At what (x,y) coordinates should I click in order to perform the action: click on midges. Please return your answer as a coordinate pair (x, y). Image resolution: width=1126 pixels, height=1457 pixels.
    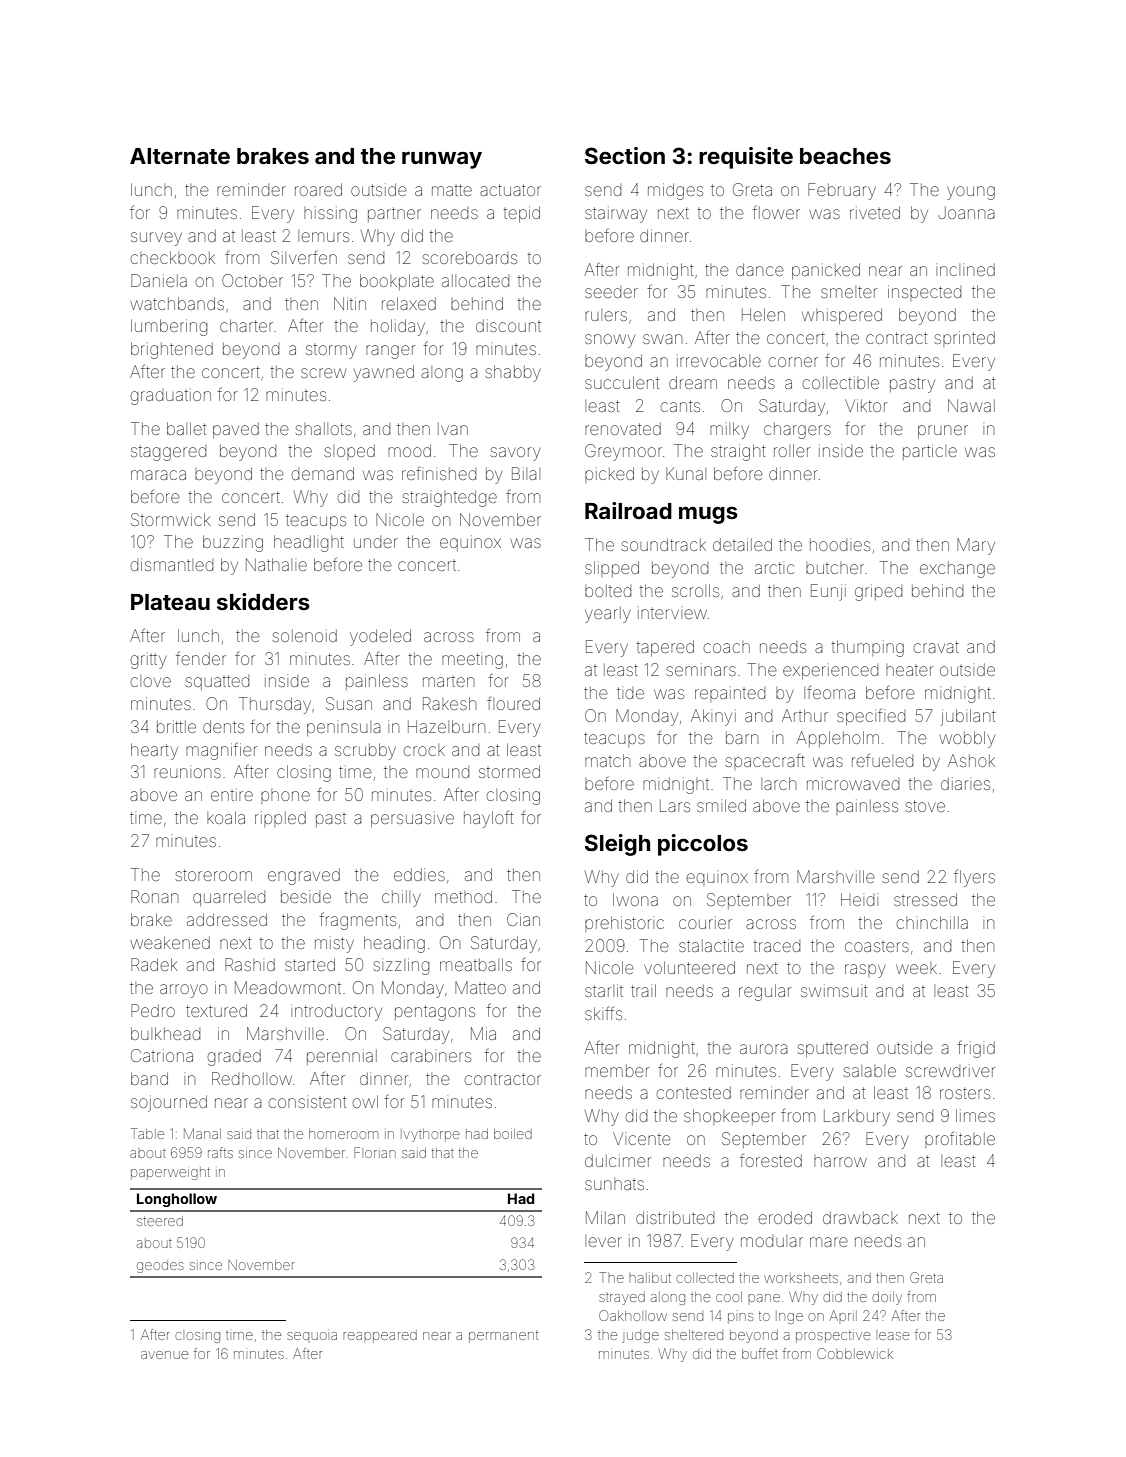
    Looking at the image, I should click on (675, 191).
